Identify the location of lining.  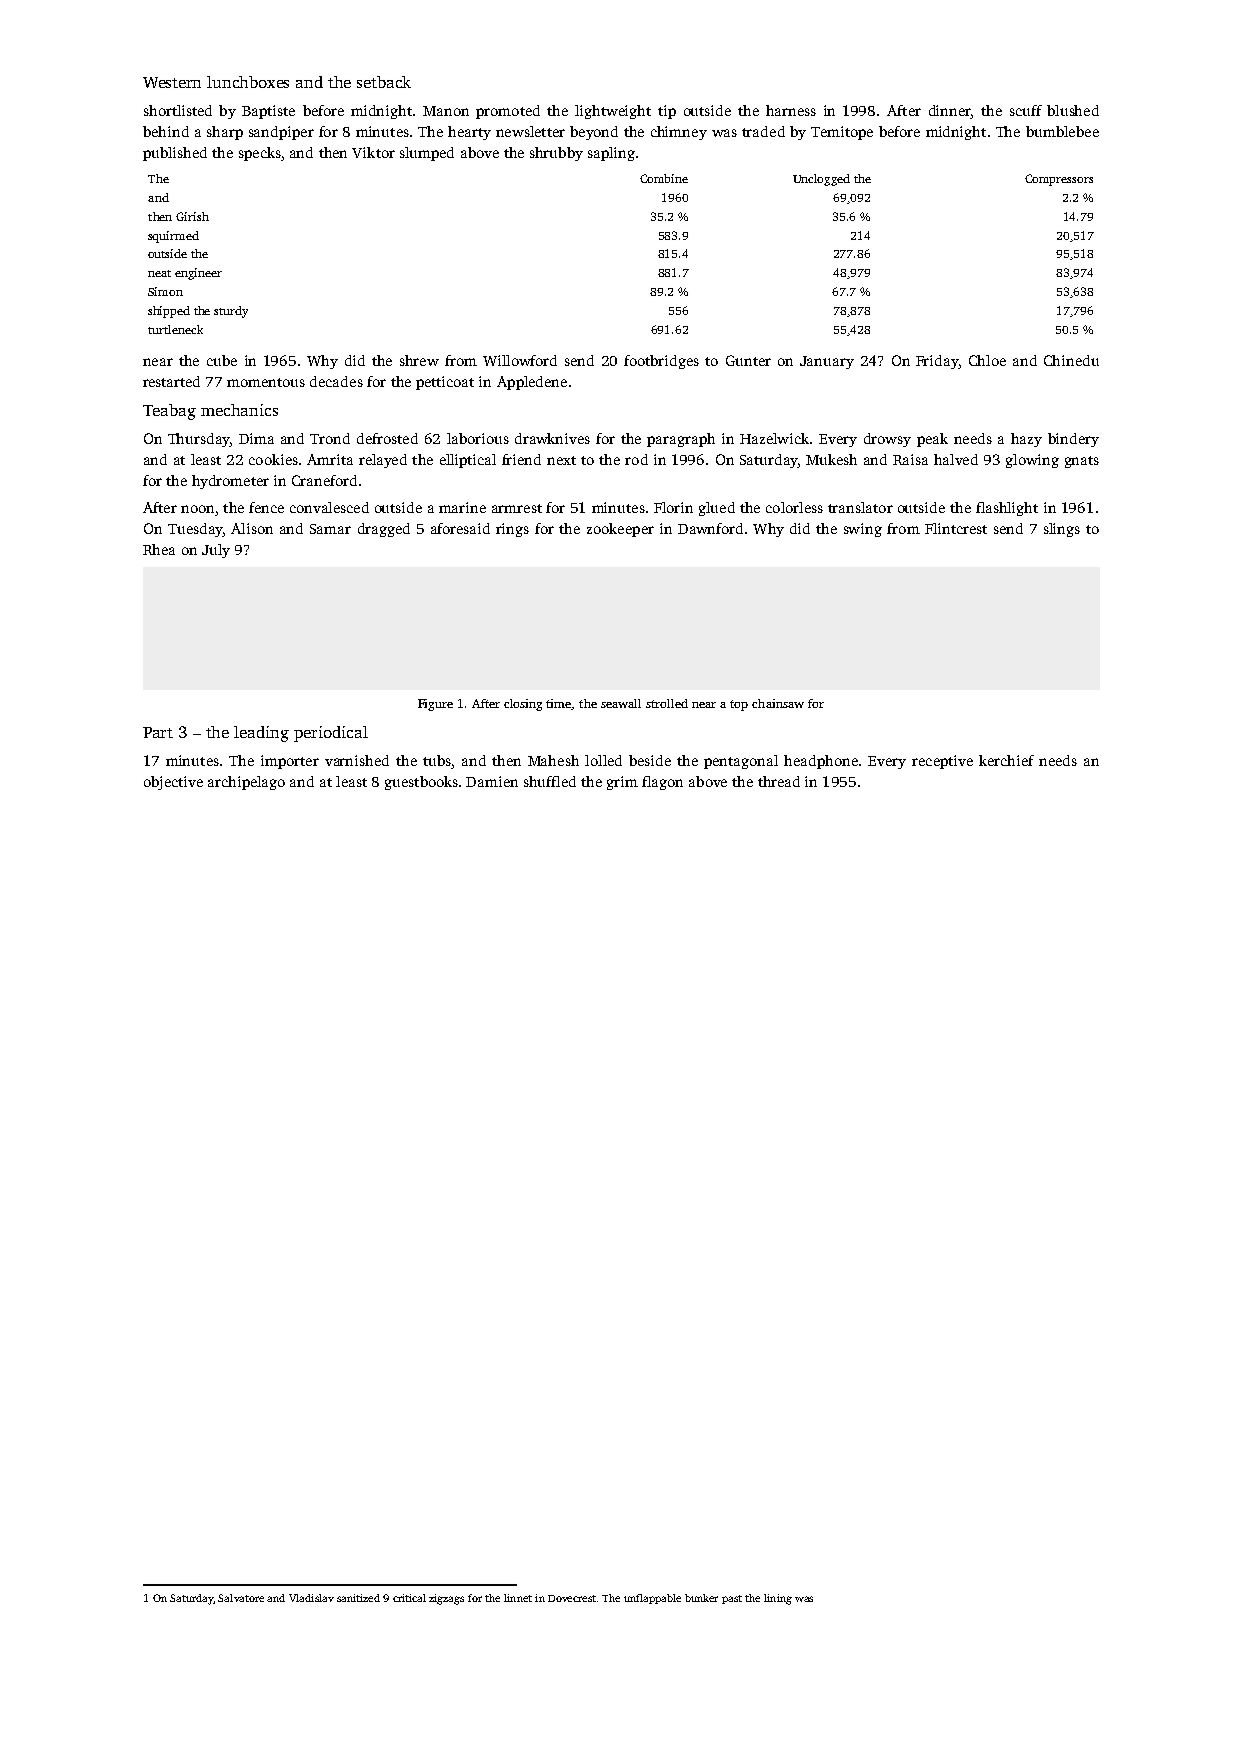
(778, 1599).
